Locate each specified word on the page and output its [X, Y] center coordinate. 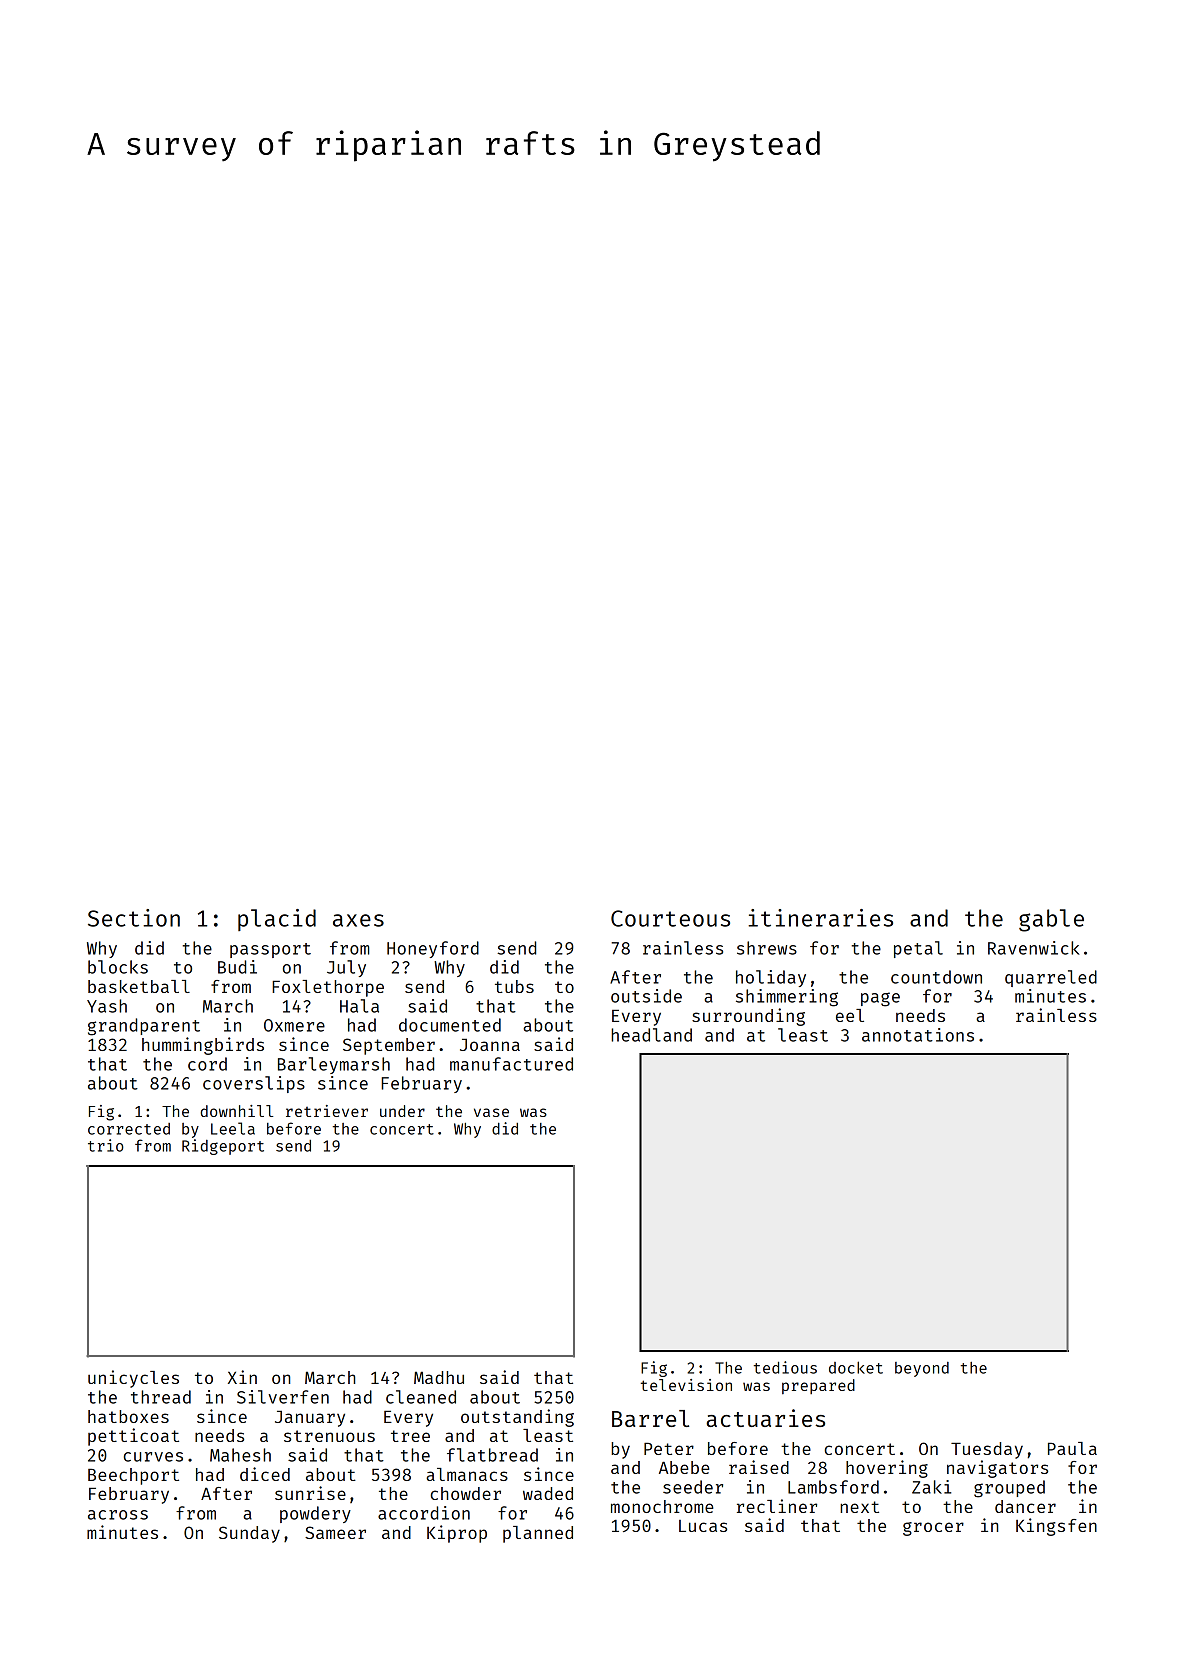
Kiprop [457, 1534]
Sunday [249, 1534]
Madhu [439, 1377]
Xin [242, 1377]
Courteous [670, 918]
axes [358, 920]
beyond [922, 1369]
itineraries [820, 918]
